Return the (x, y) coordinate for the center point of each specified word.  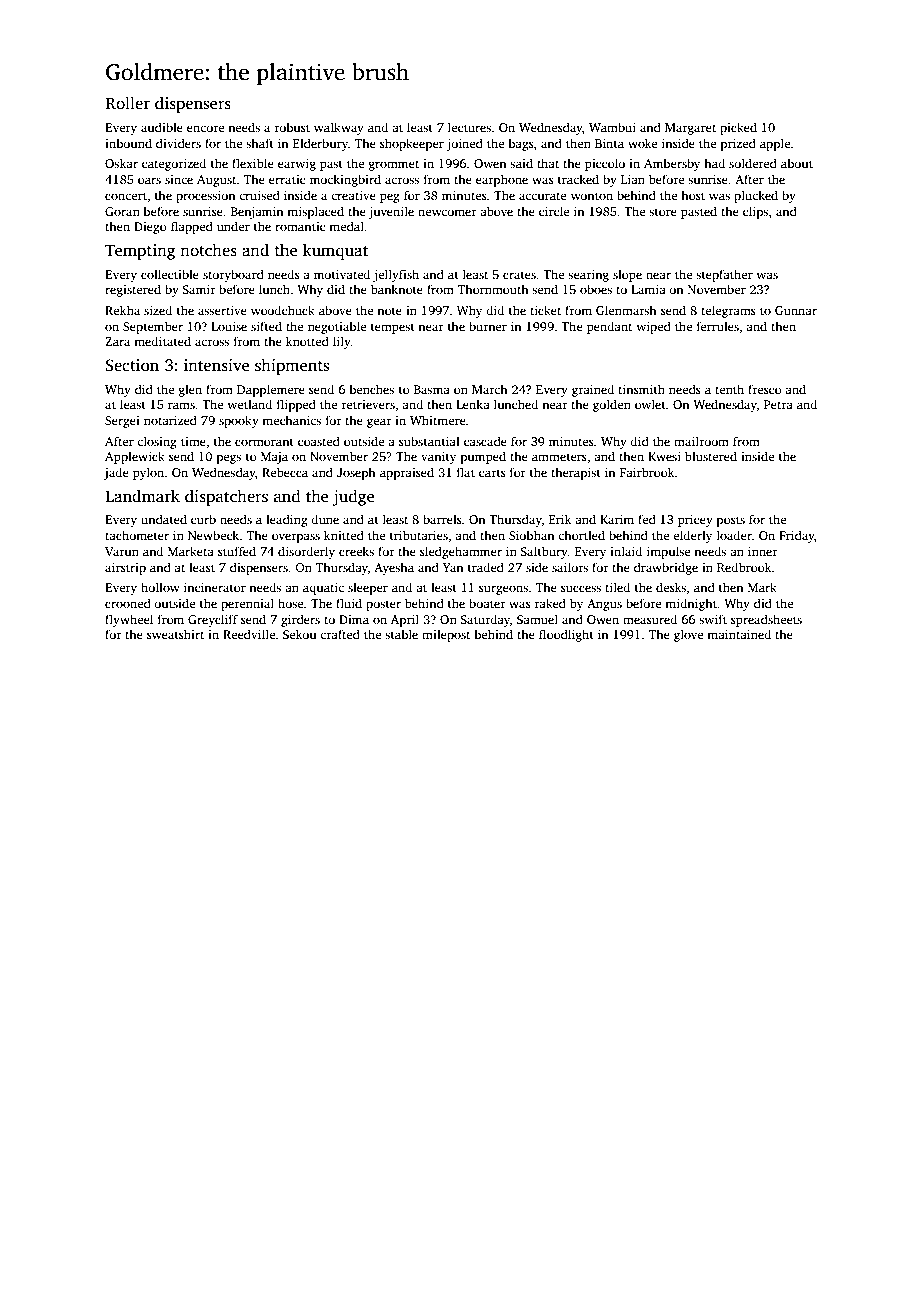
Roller (127, 103)
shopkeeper (412, 144)
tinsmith (641, 389)
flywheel (129, 620)
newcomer (447, 212)
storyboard (233, 275)
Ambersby (672, 164)
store (663, 212)
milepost (446, 635)
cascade (485, 441)
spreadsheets (766, 620)
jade (116, 473)
